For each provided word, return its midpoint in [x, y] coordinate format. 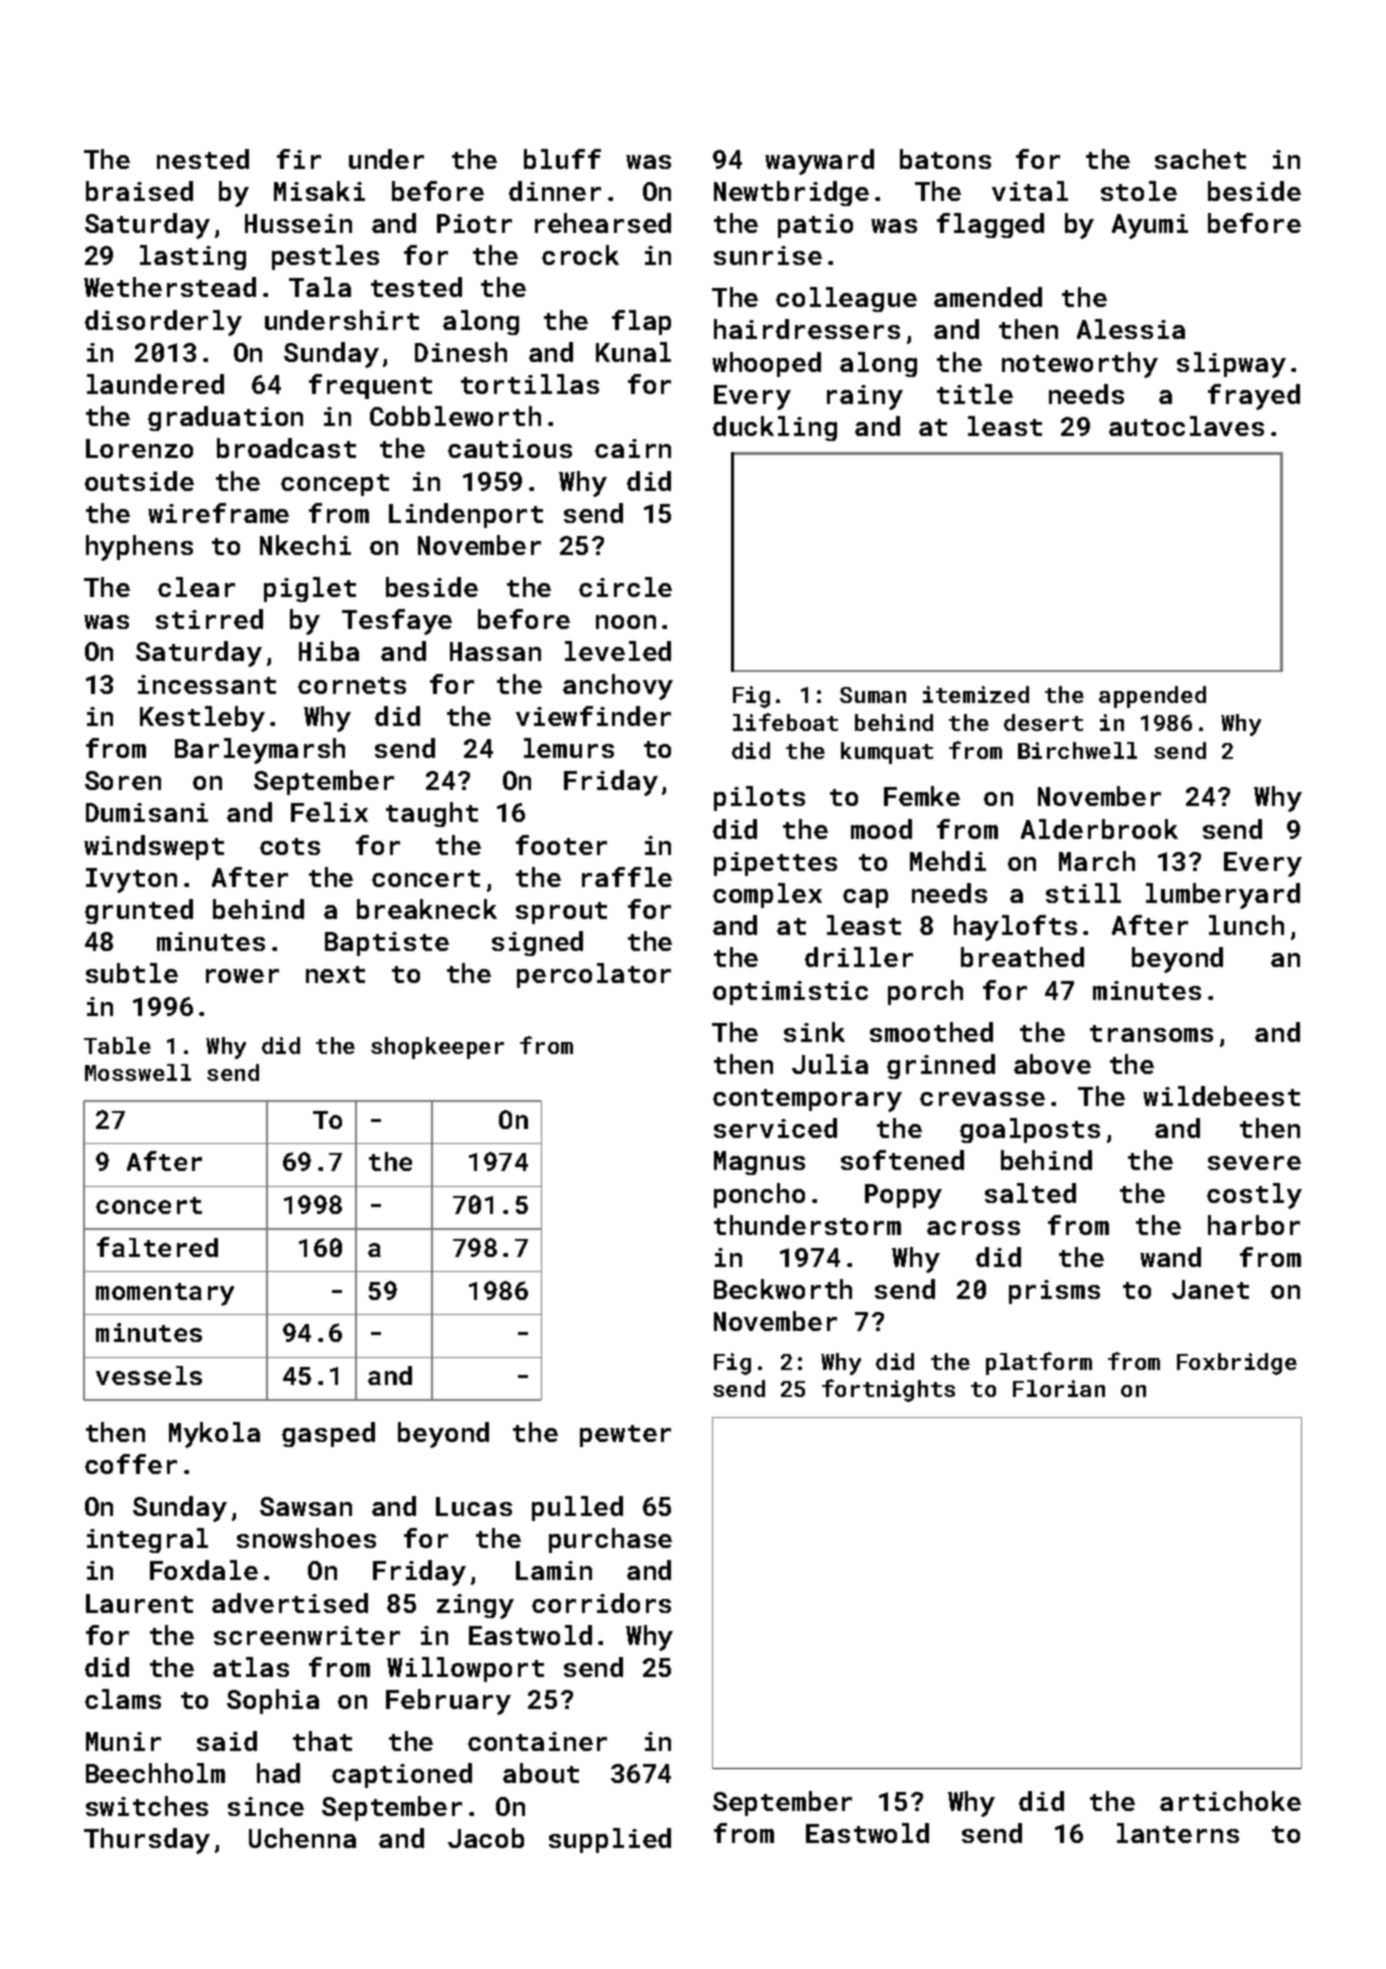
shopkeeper [437, 1048]
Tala [320, 287]
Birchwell [1077, 750]
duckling [775, 428]
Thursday [147, 1841]
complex [767, 895]
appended [1152, 697]
